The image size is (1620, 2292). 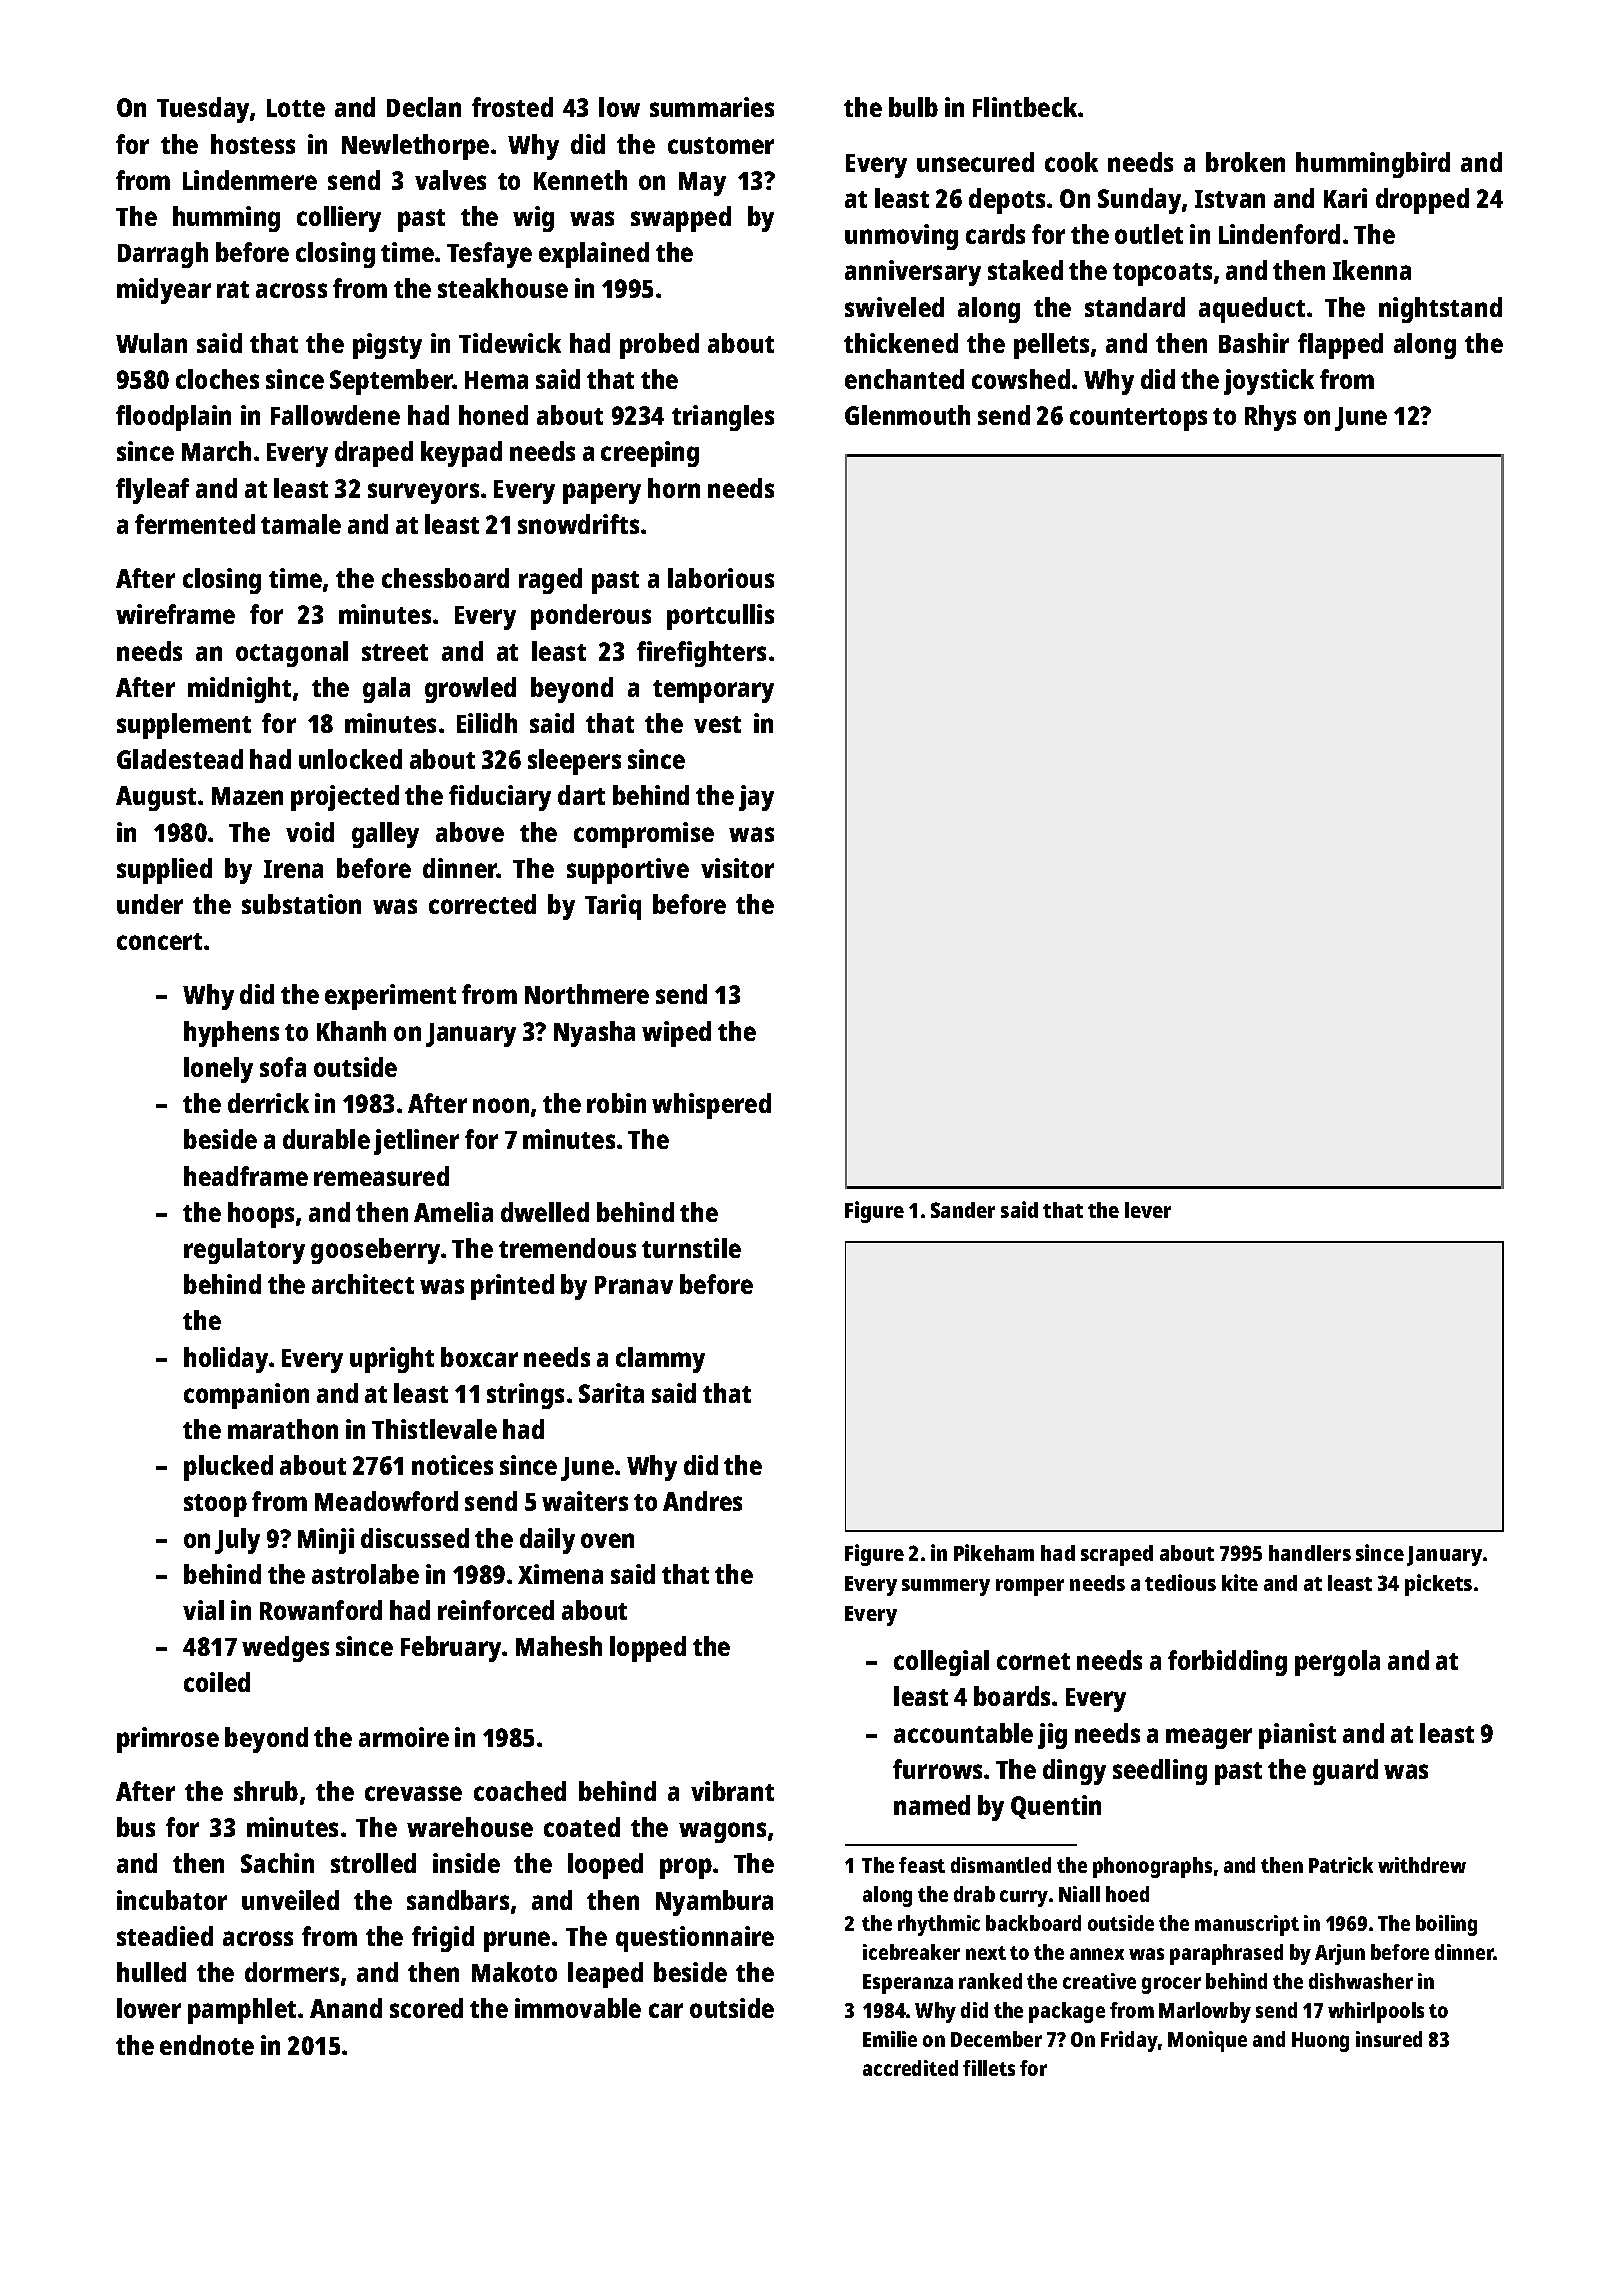 What do you see at coordinates (283, 1429) in the document?
I see `marathon` at bounding box center [283, 1429].
